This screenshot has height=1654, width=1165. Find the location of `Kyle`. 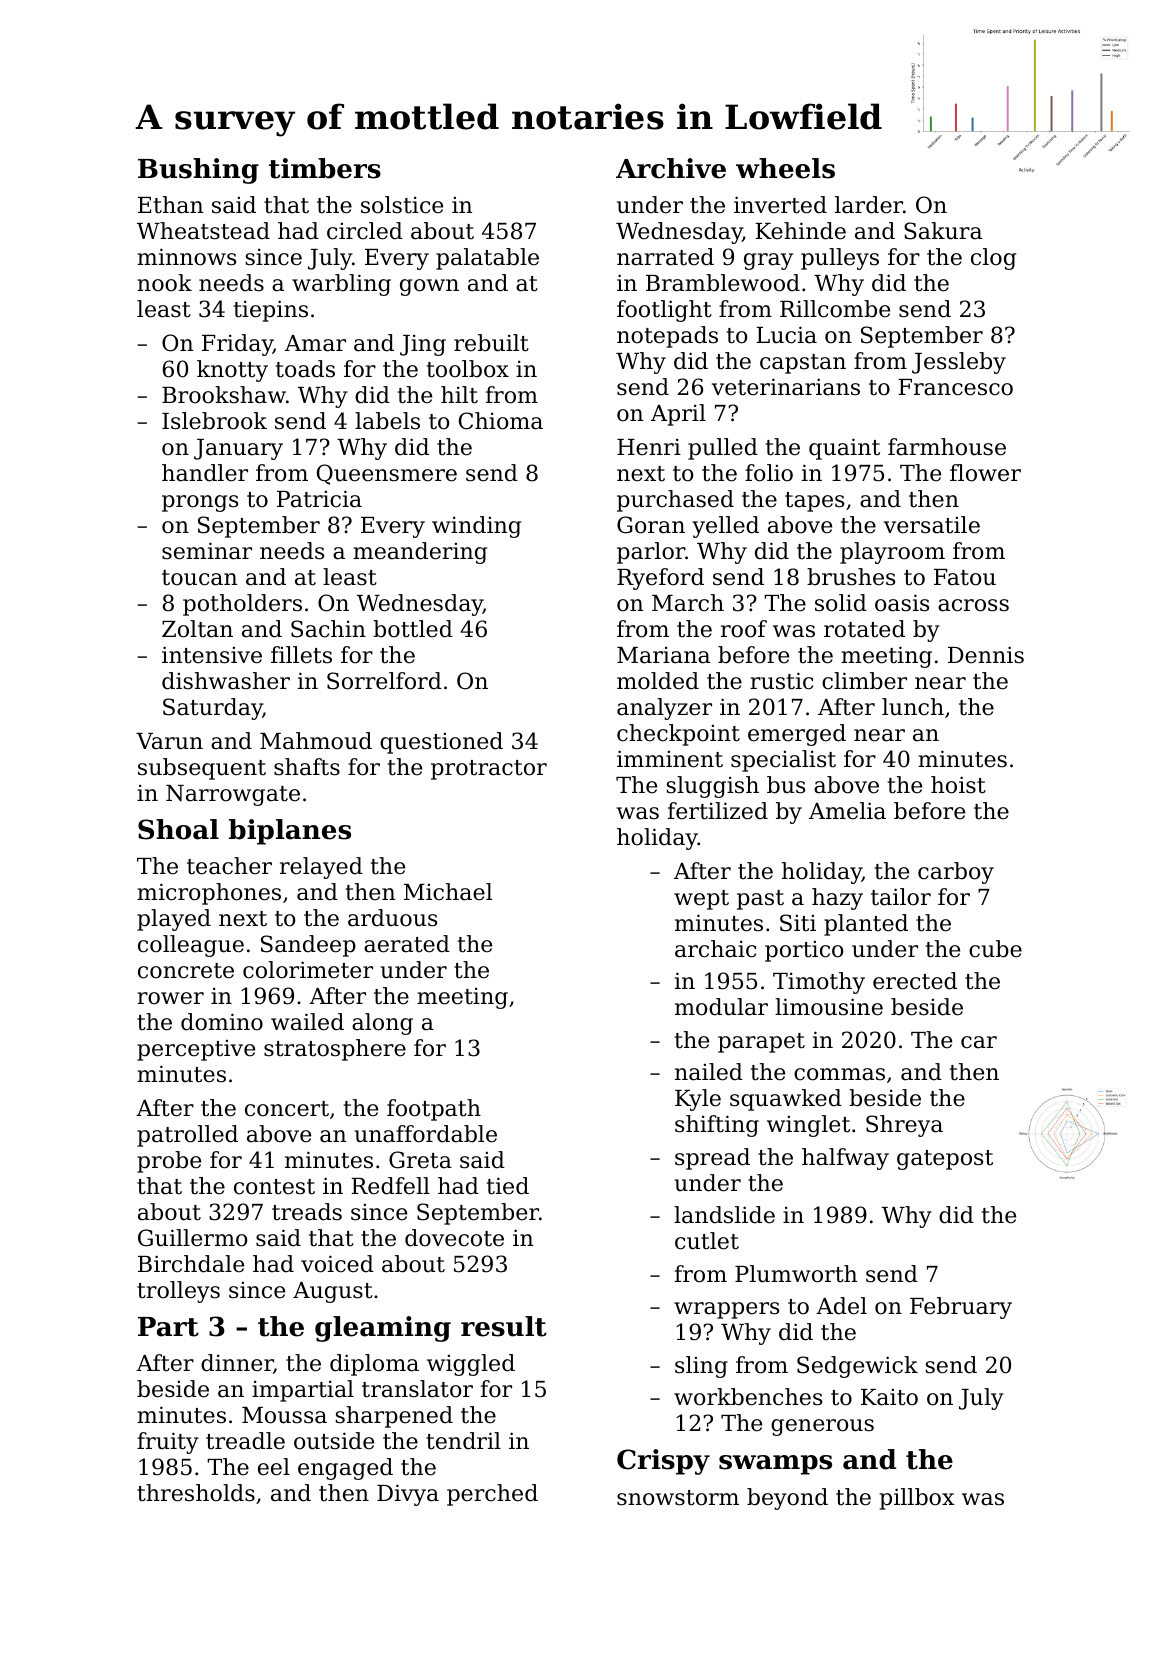

Kyle is located at coordinates (698, 1100).
